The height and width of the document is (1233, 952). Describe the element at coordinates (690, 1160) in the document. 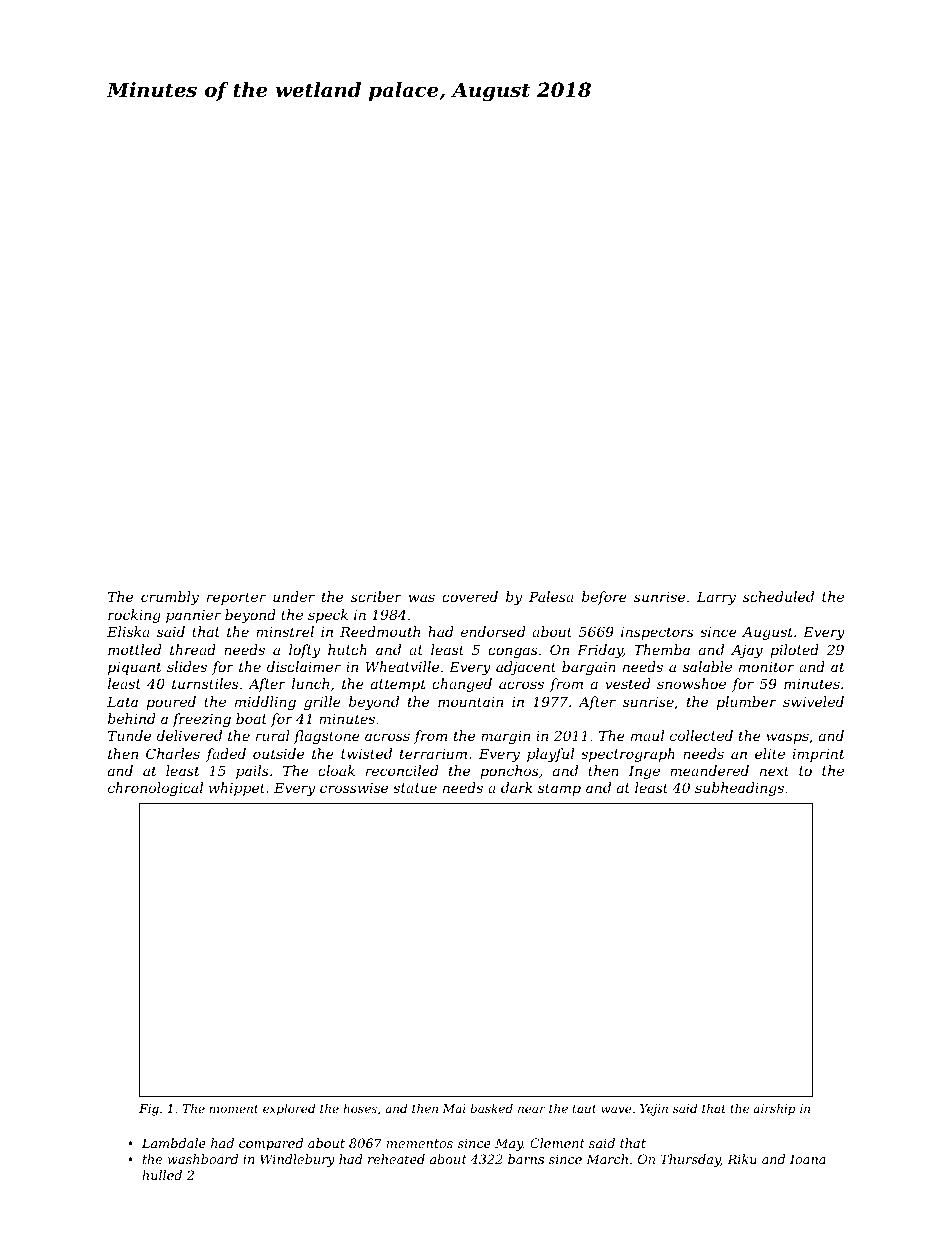

I see `Thursday` at that location.
